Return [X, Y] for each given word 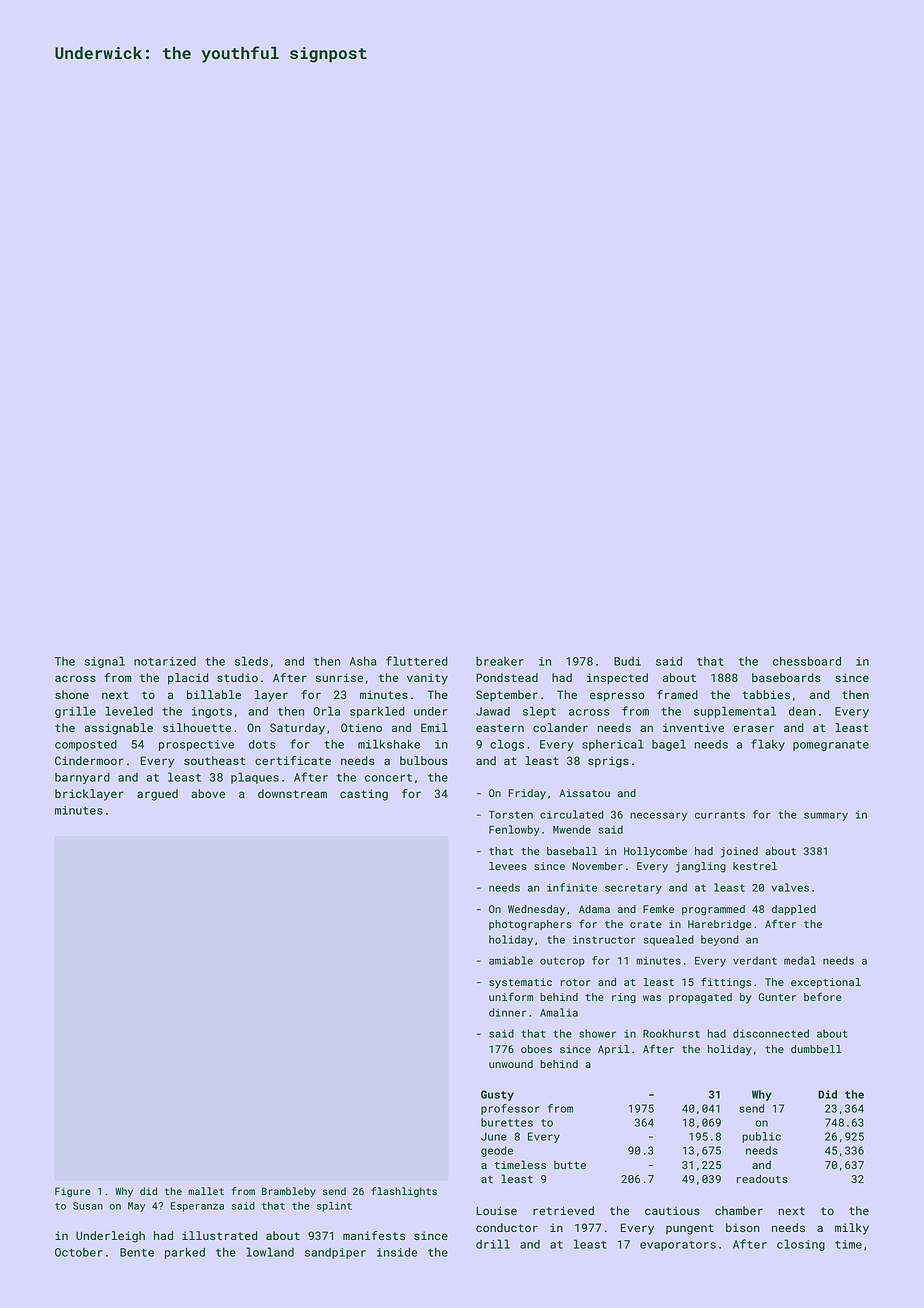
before [823, 996]
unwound [511, 1064]
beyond [720, 940]
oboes [536, 1049]
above [208, 793]
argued [157, 795]
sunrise [339, 677]
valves [790, 887]
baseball [572, 851]
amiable [511, 960]
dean [802, 711]
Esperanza [197, 1207]
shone [72, 694]
